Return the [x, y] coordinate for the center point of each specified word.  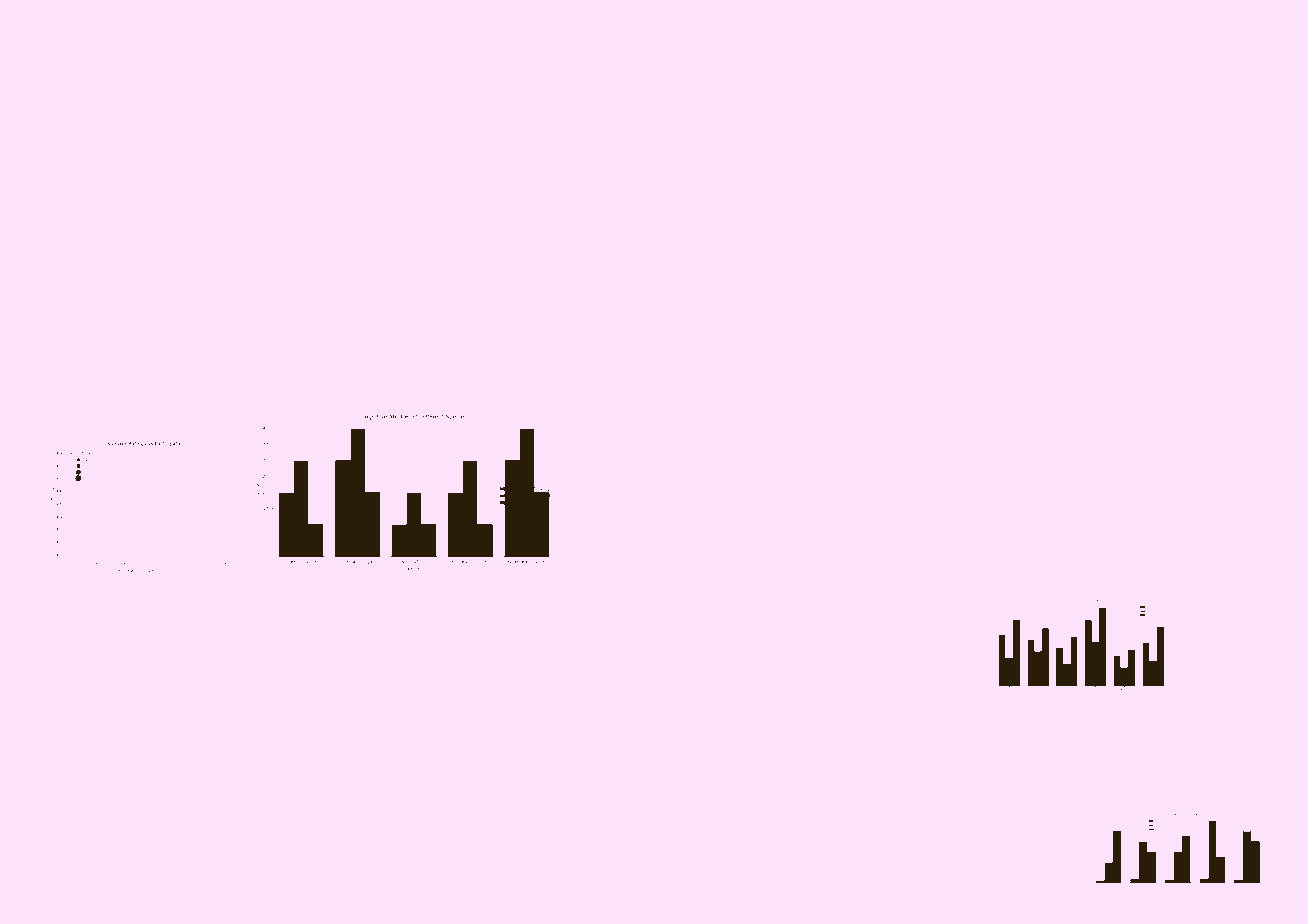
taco [679, 394]
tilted [788, 593]
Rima [357, 740]
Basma [109, 118]
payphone [1068, 709]
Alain [327, 357]
